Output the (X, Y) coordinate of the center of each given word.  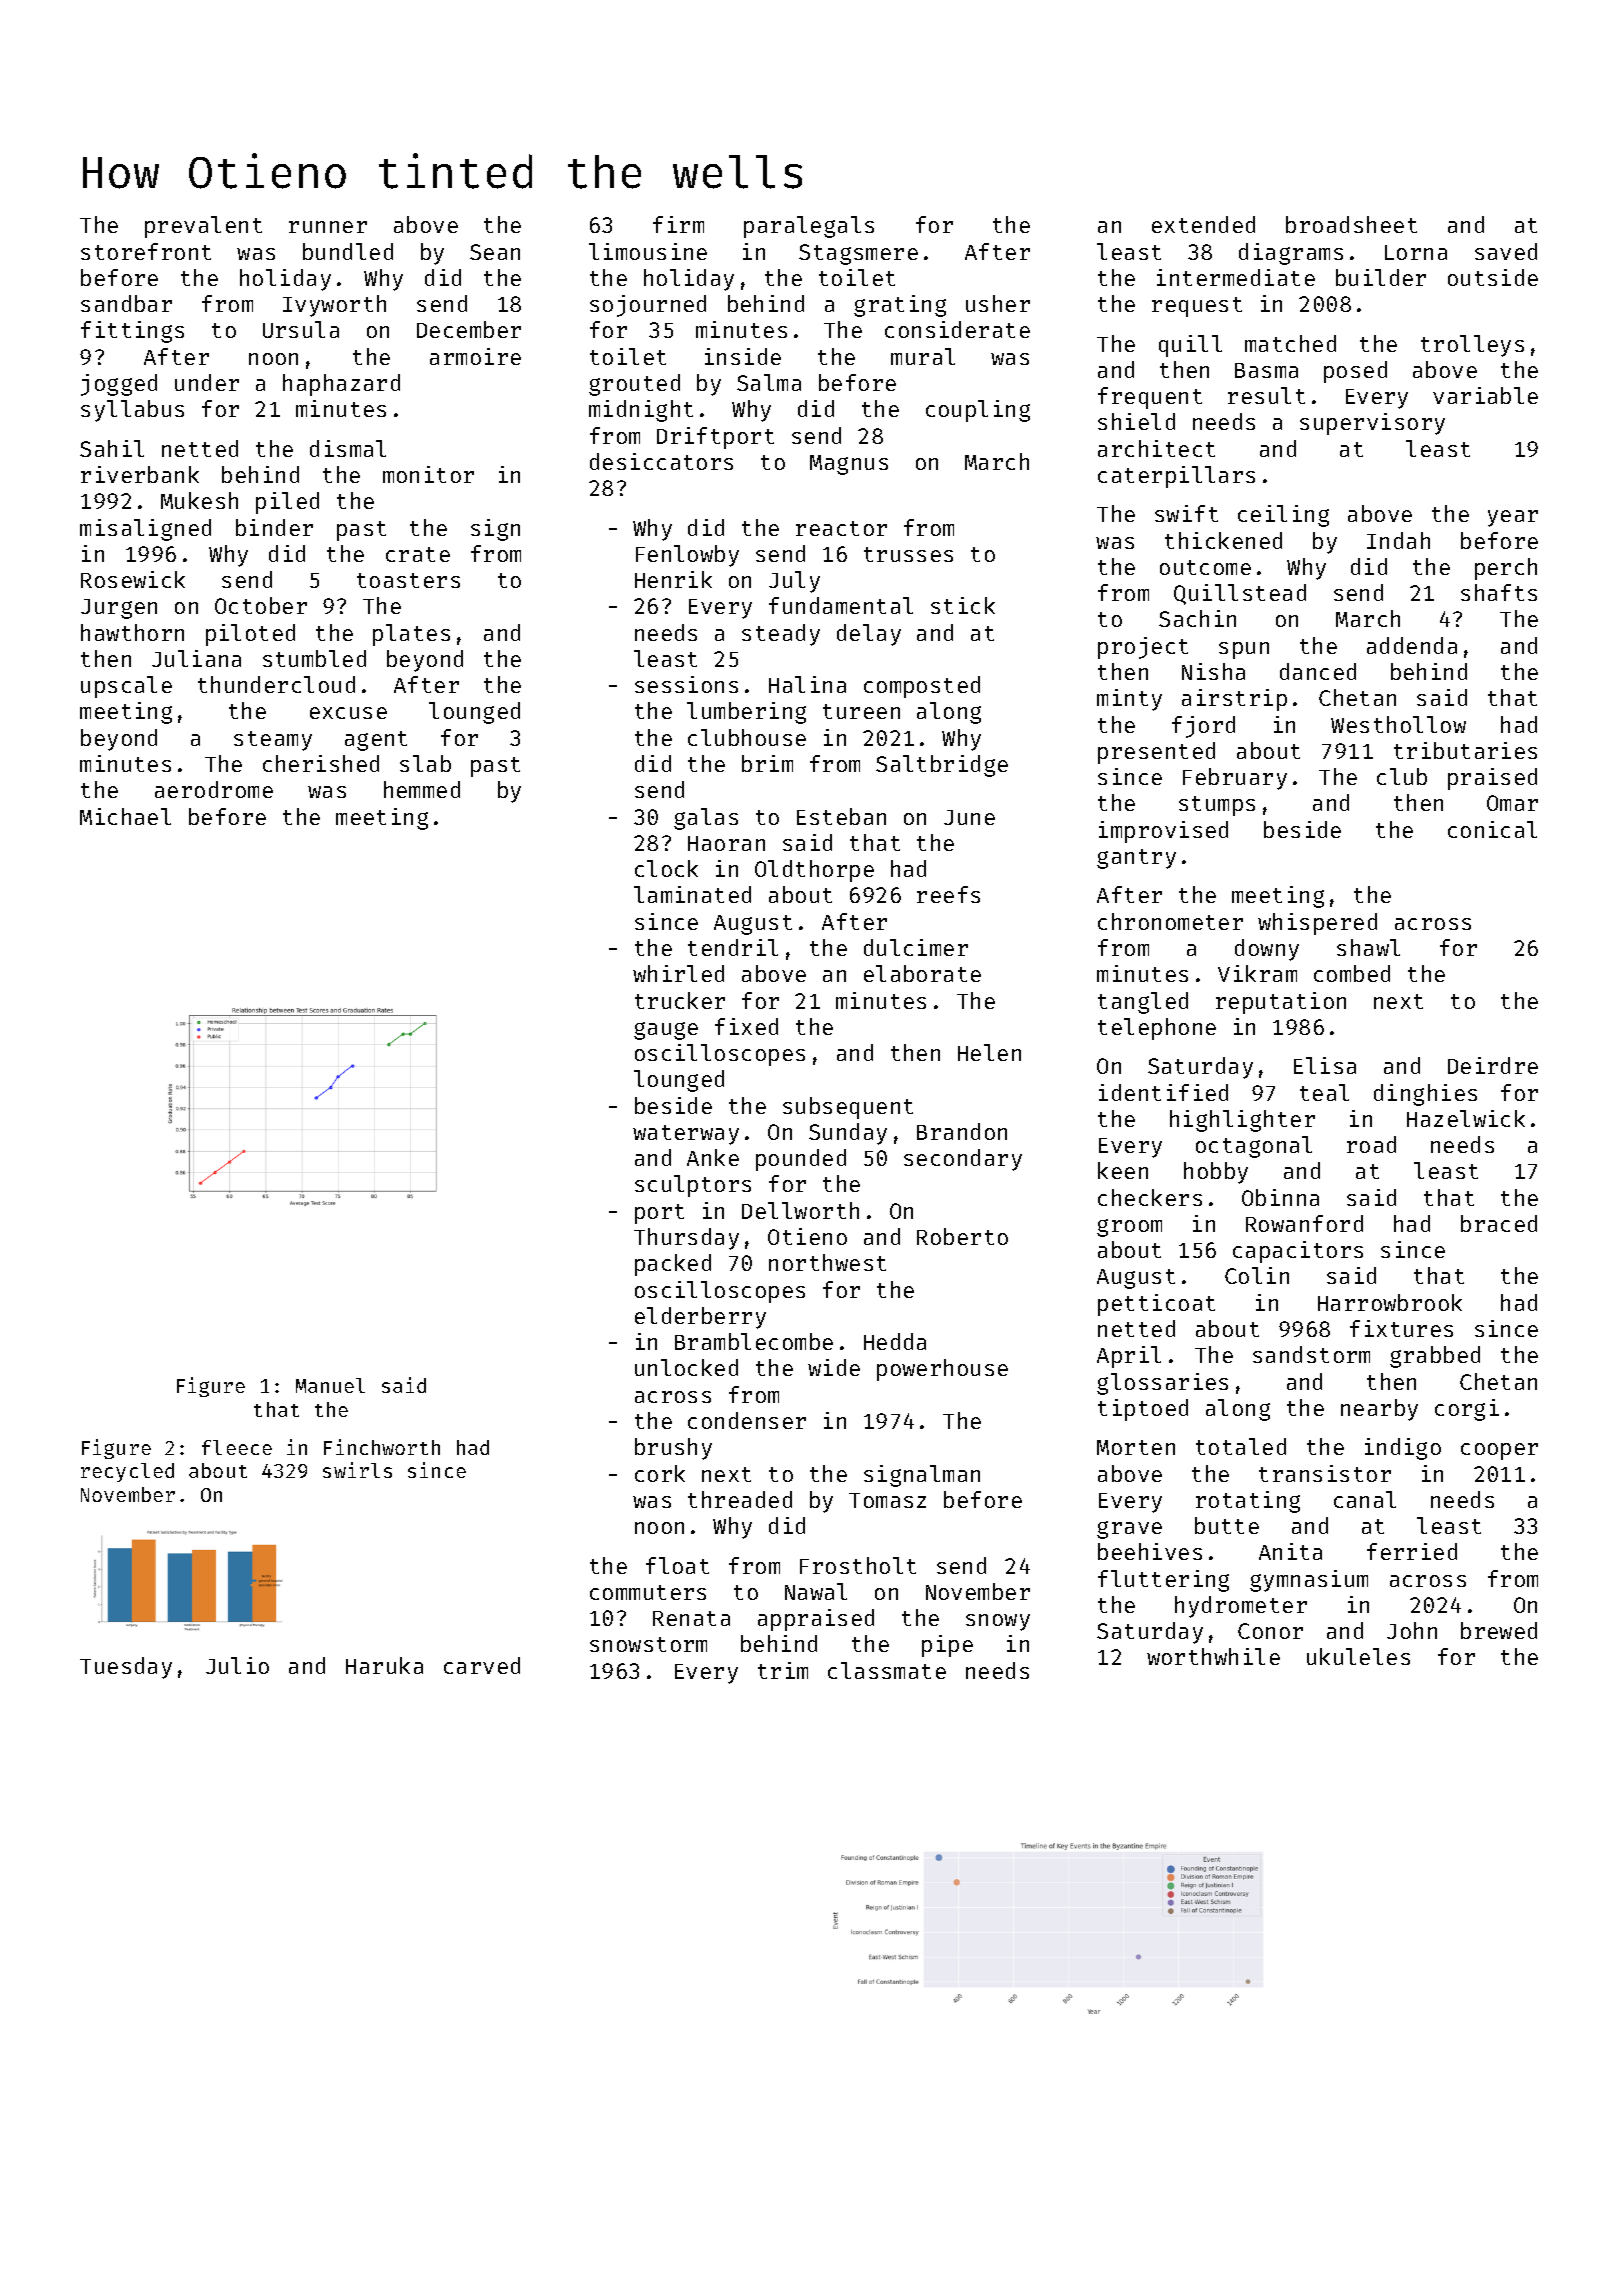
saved (1506, 251)
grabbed (1435, 1357)
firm (678, 224)
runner (328, 227)
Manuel (330, 1385)
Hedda (895, 1341)
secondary (963, 1160)
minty (1129, 700)
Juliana (196, 658)
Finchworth (382, 1447)
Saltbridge (942, 766)
